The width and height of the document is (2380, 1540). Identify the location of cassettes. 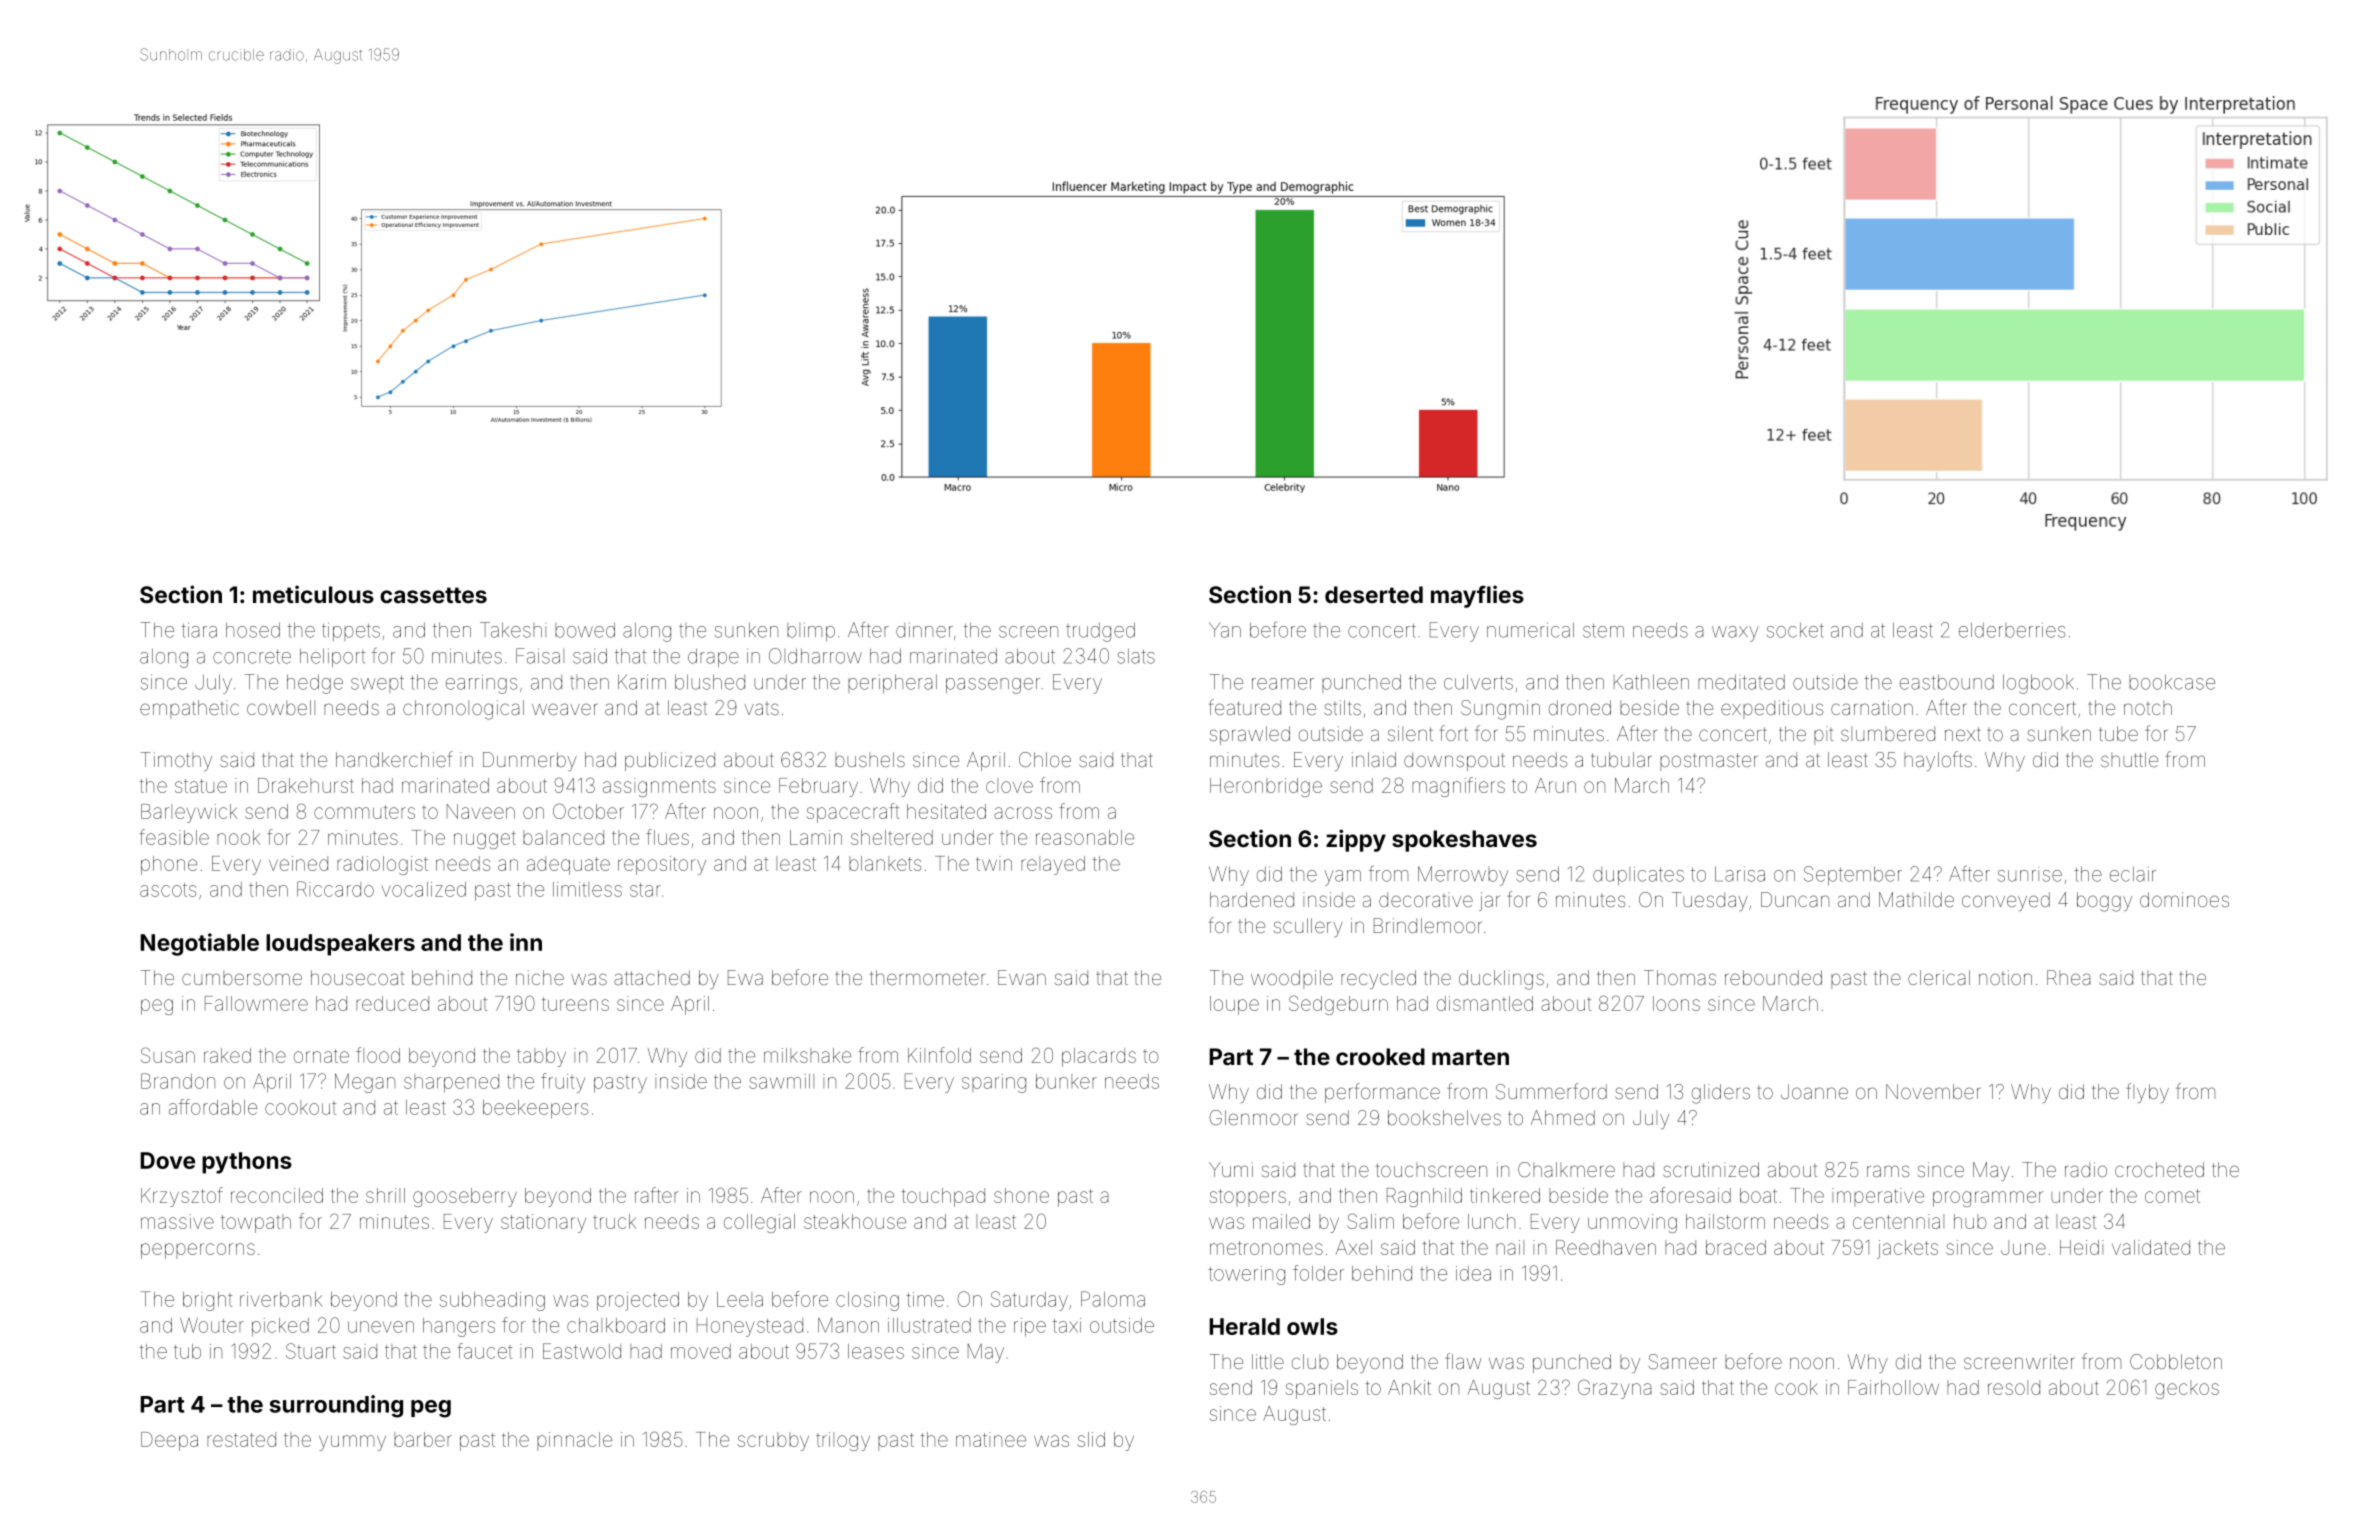
(433, 595).
